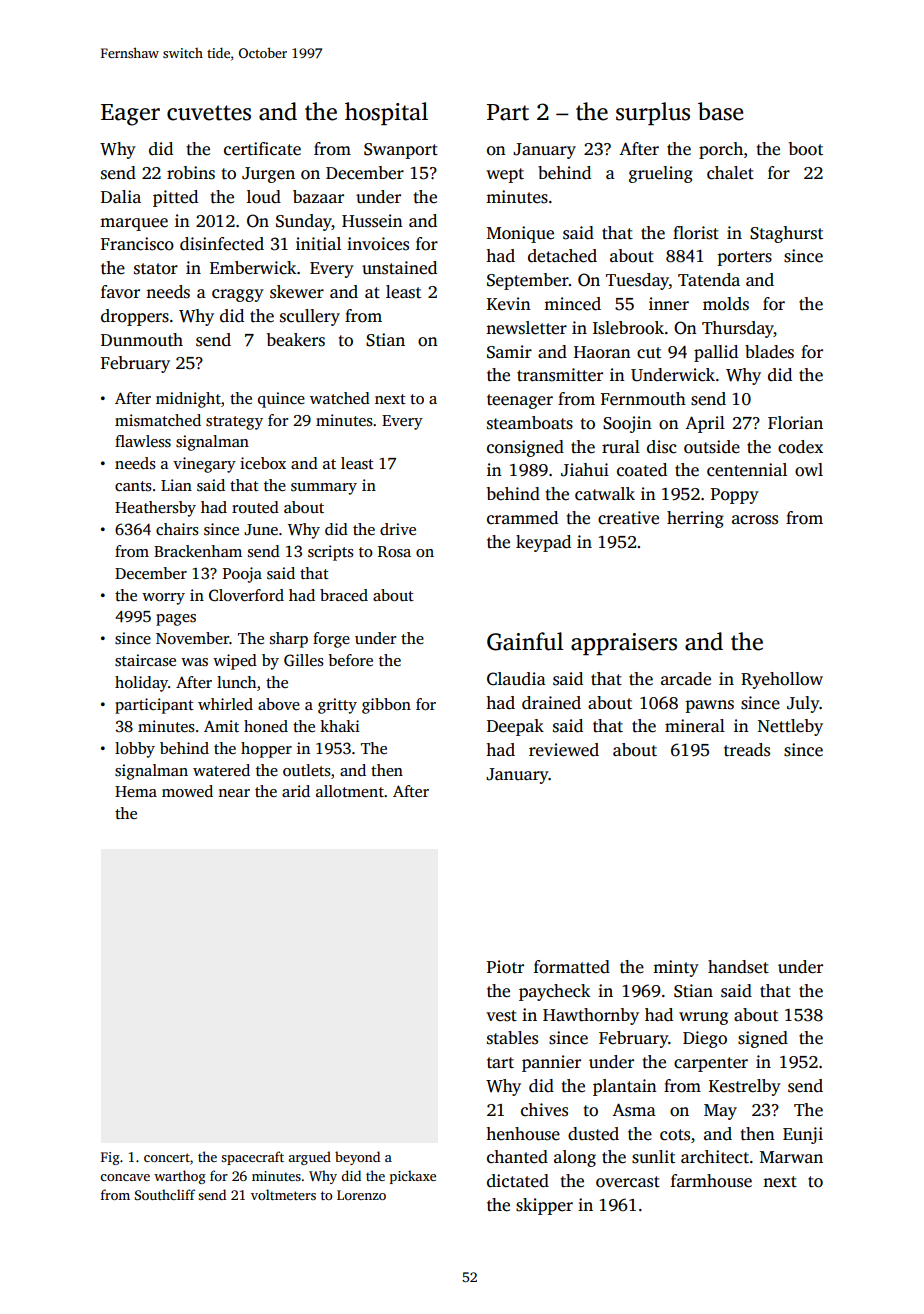 This screenshot has height=1314, width=924. I want to click on Dalia, so click(121, 196).
